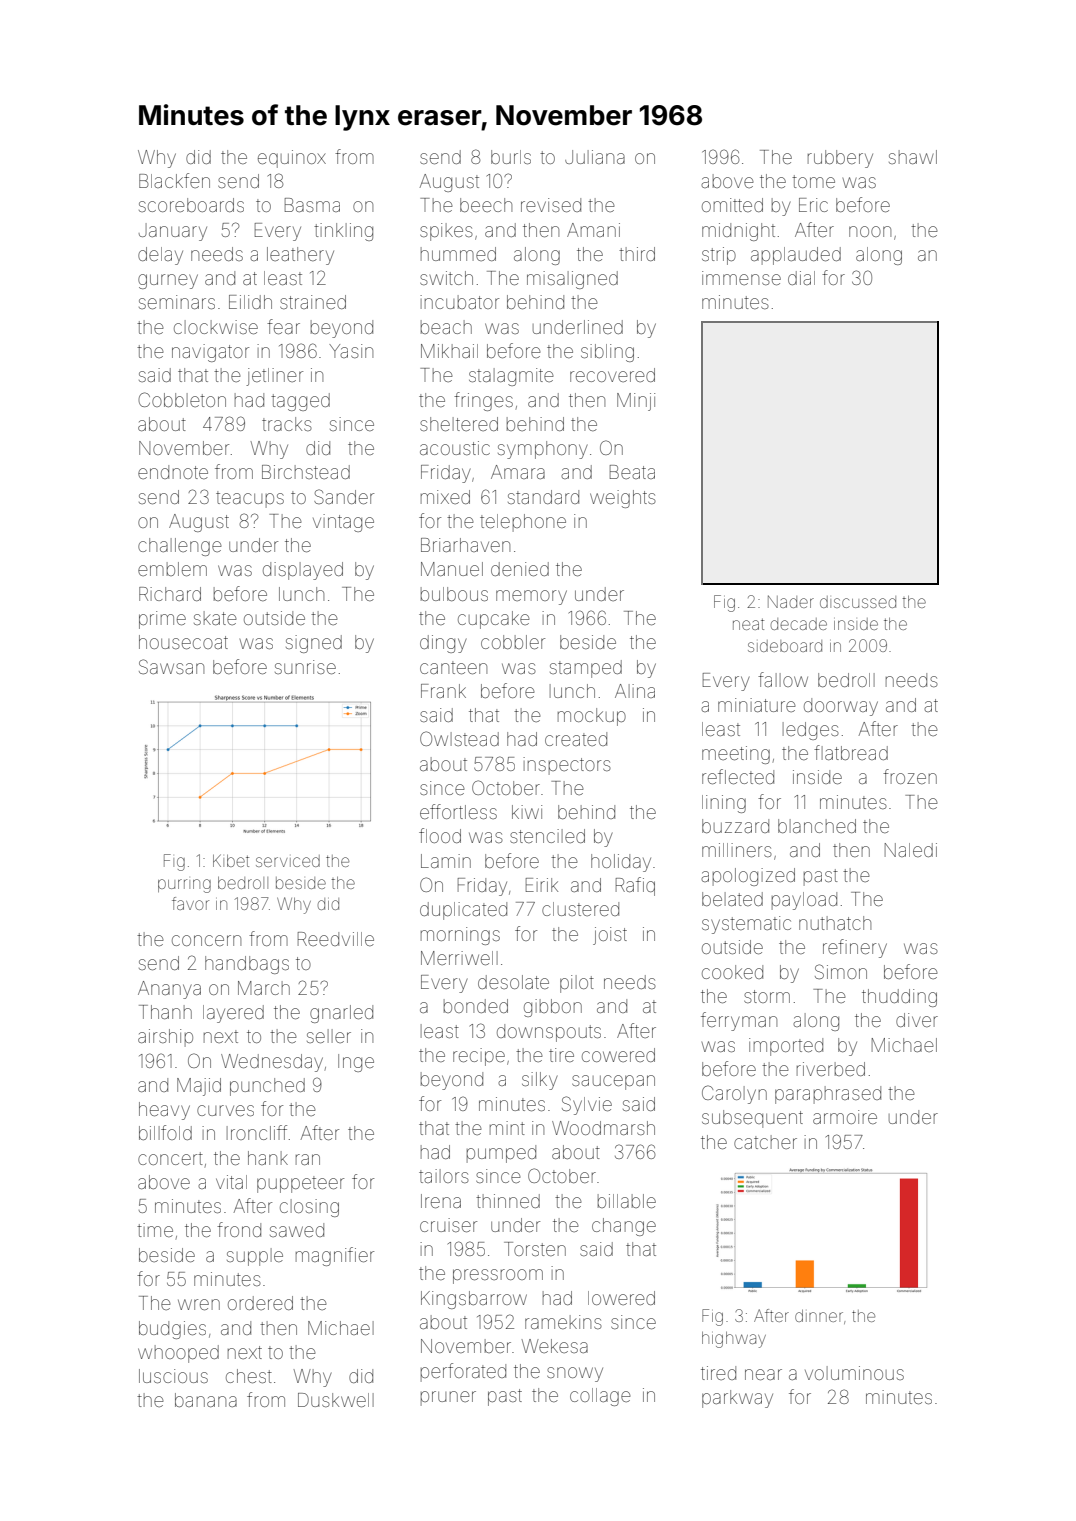 The width and height of the screenshot is (1076, 1521). I want to click on cobbler, so click(513, 642).
